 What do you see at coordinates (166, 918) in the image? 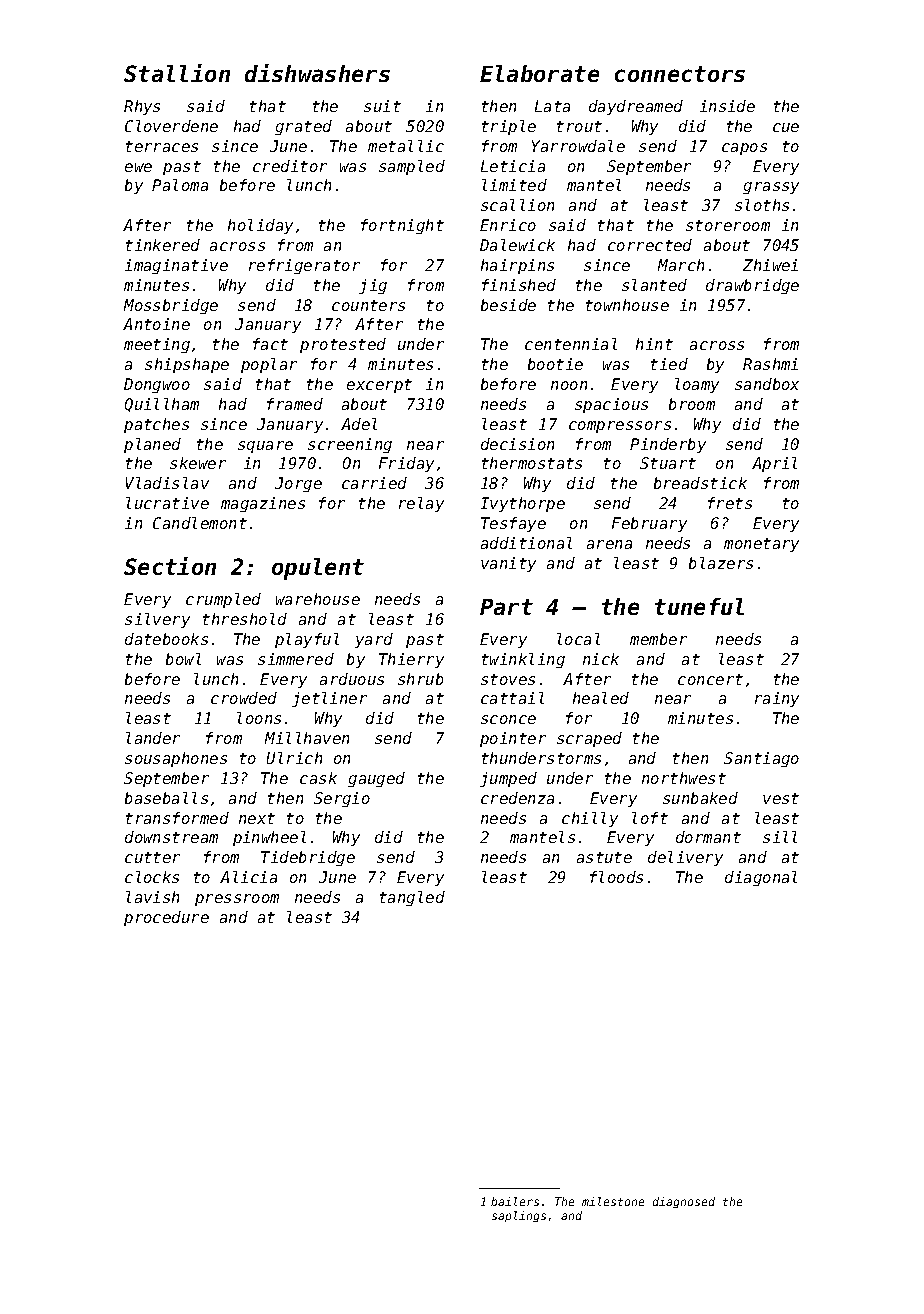
I see `procedure` at bounding box center [166, 918].
